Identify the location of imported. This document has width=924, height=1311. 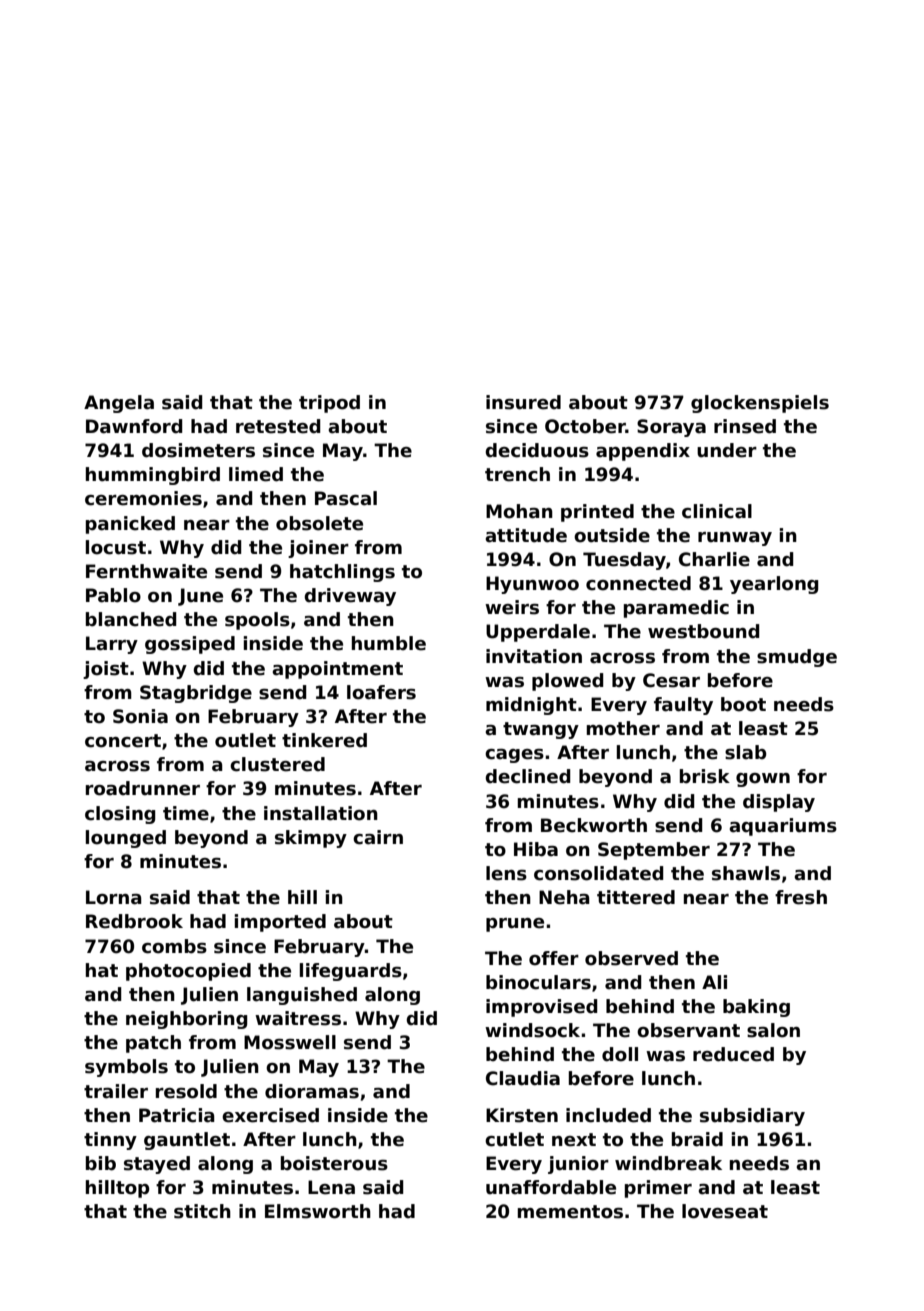
(280, 923).
